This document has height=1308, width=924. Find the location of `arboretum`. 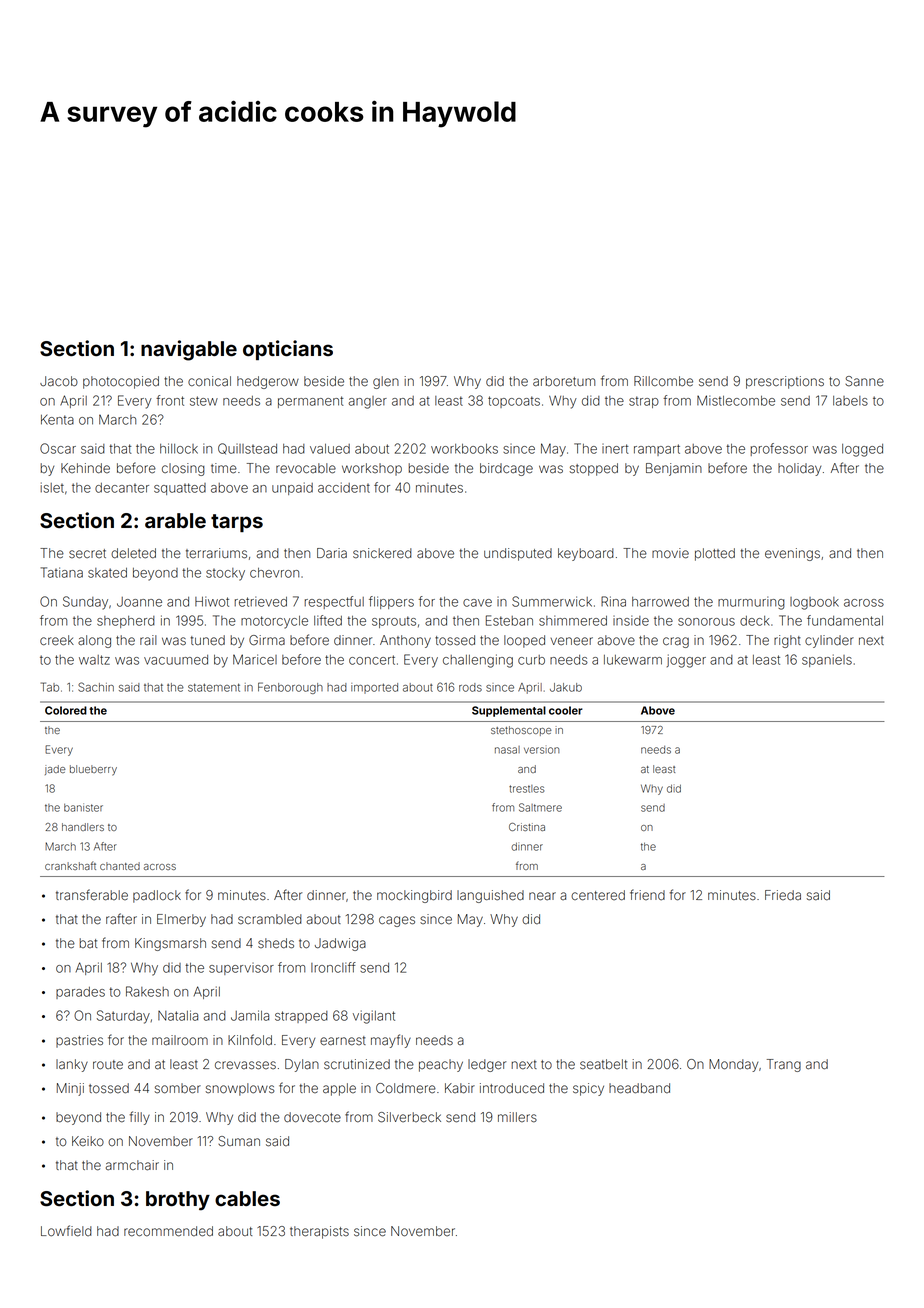

arboretum is located at coordinates (564, 381).
